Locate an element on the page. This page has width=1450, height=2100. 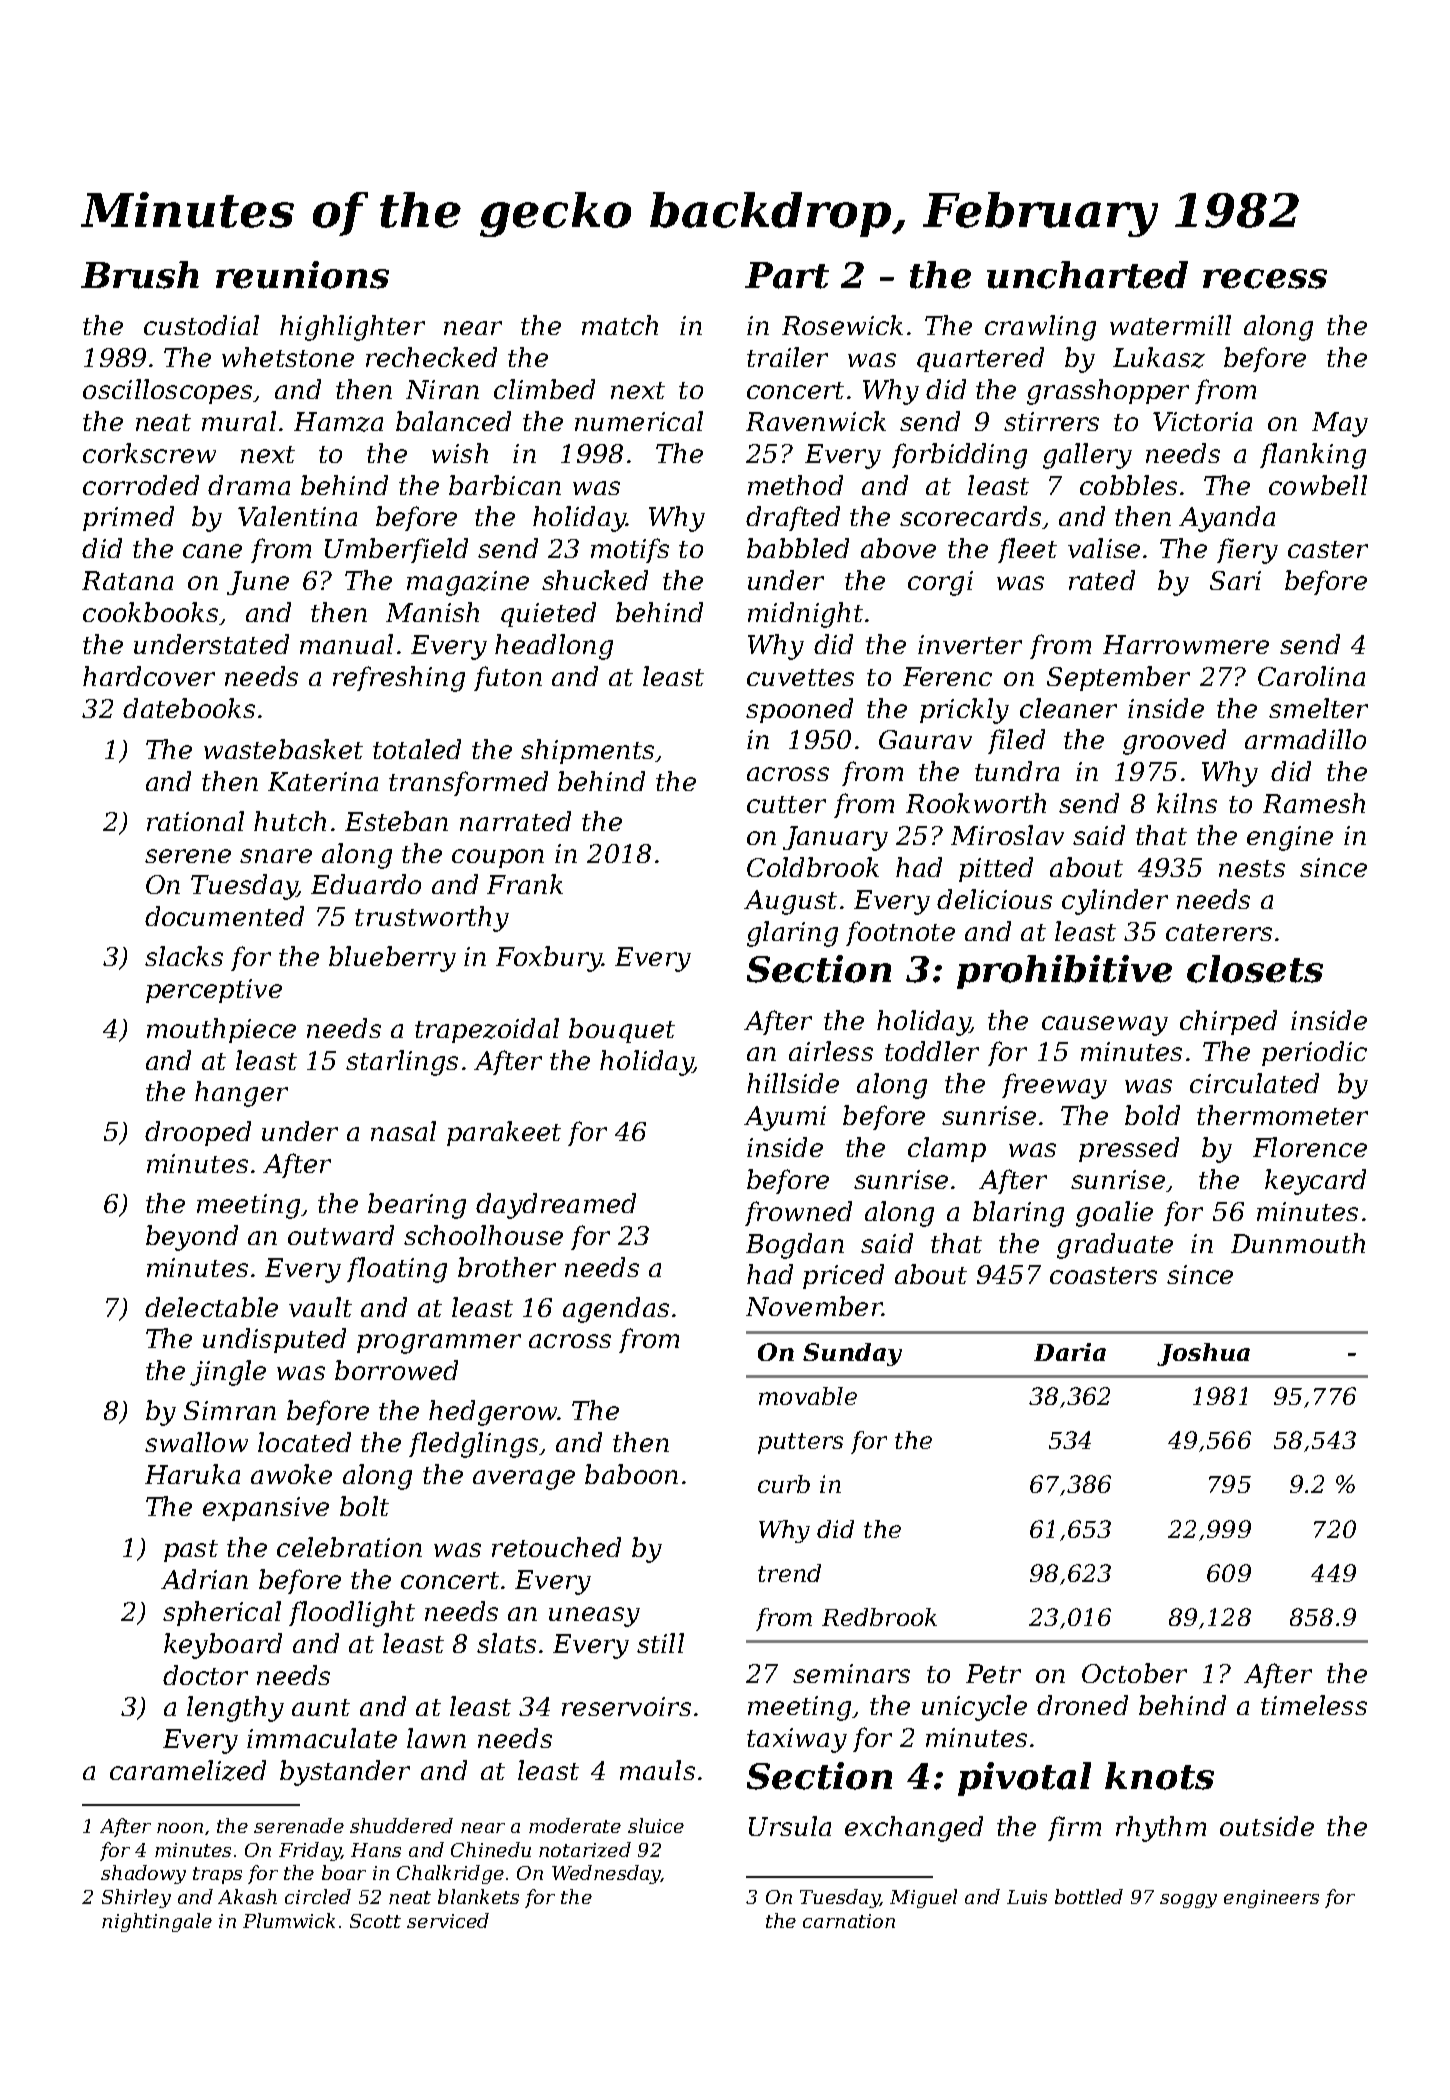
trend is located at coordinates (789, 1573).
